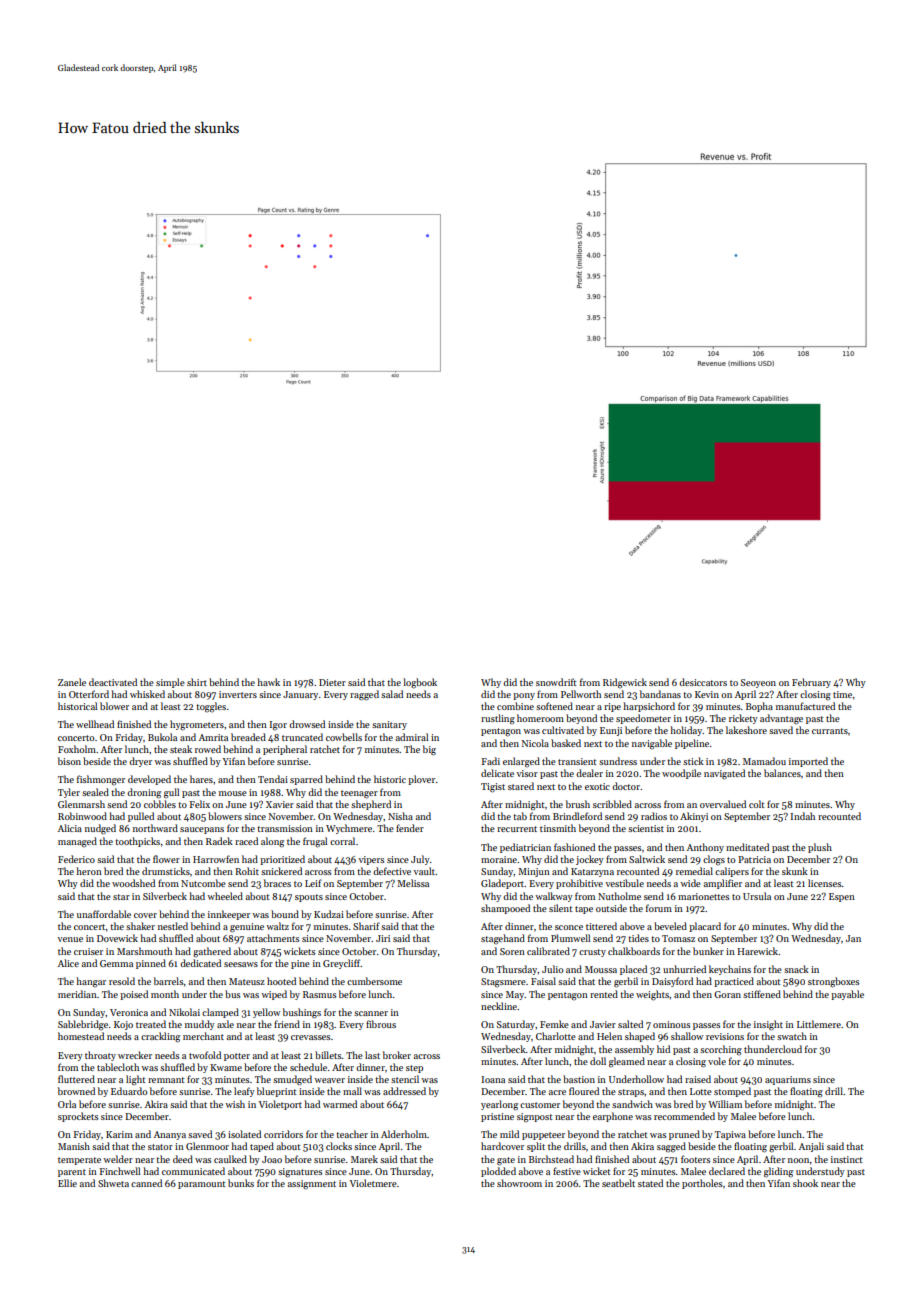  I want to click on bison, so click(69, 761).
